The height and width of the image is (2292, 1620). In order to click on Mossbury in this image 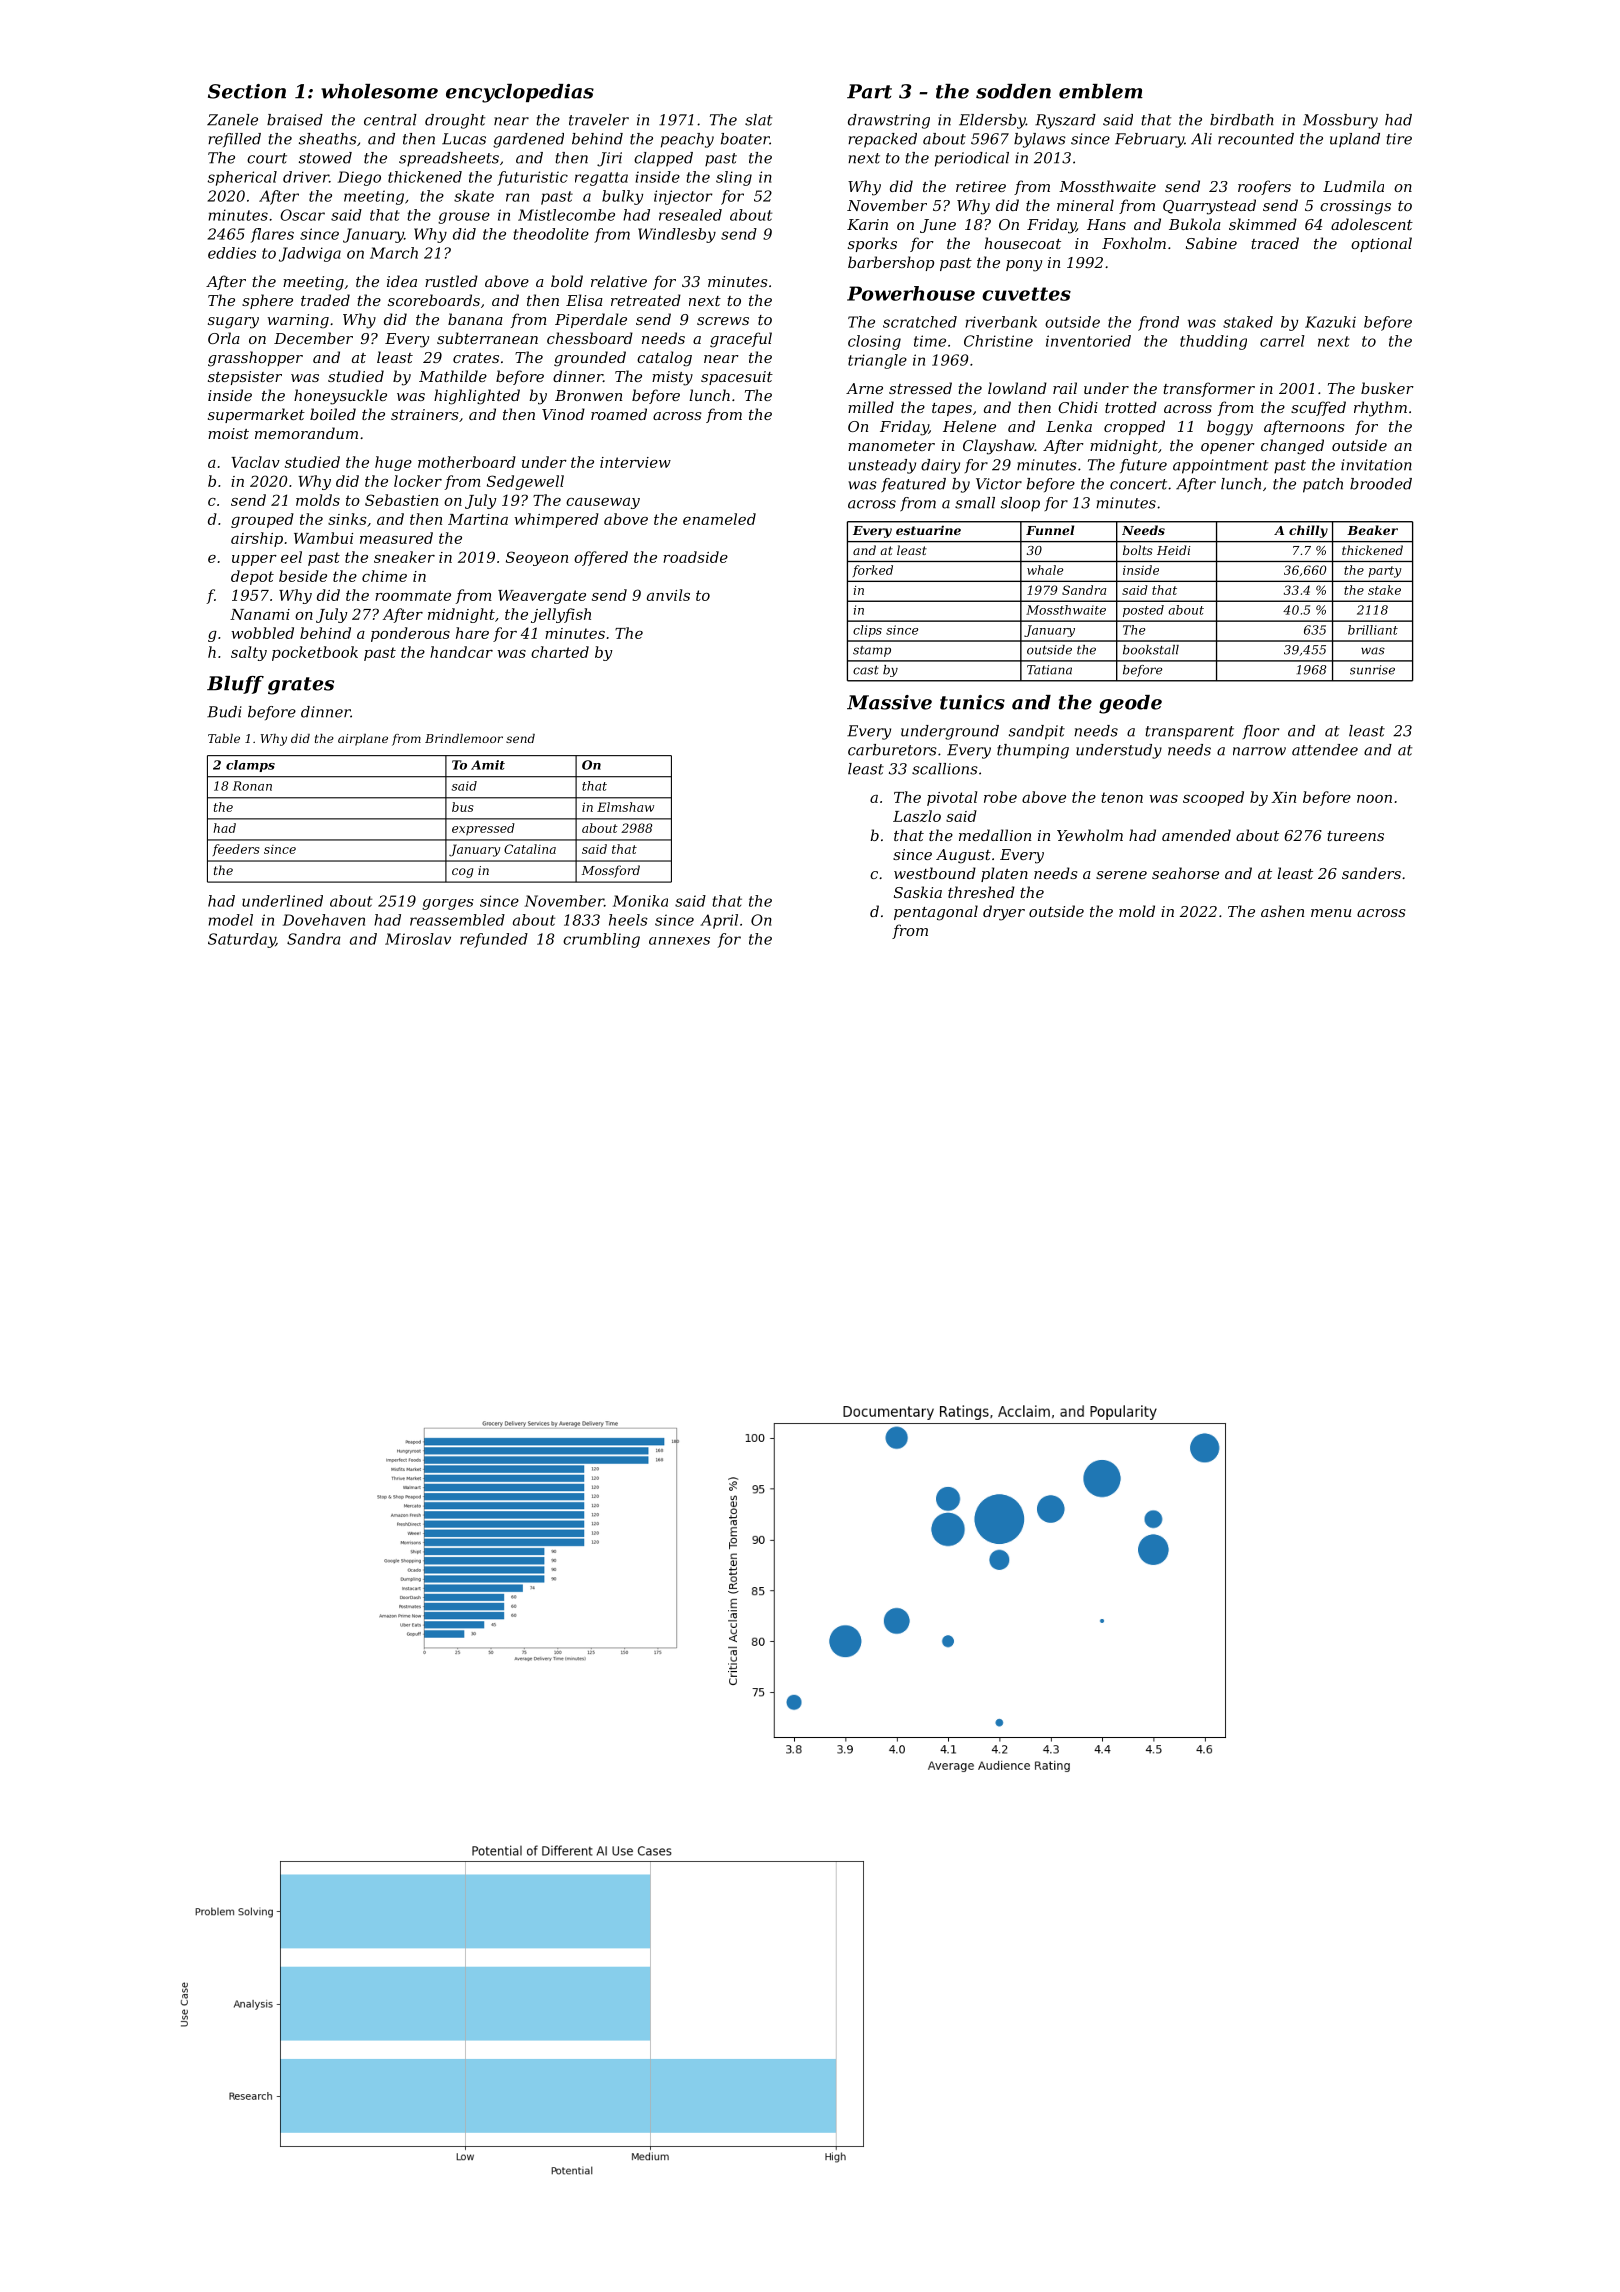, I will do `click(1340, 121)`.
